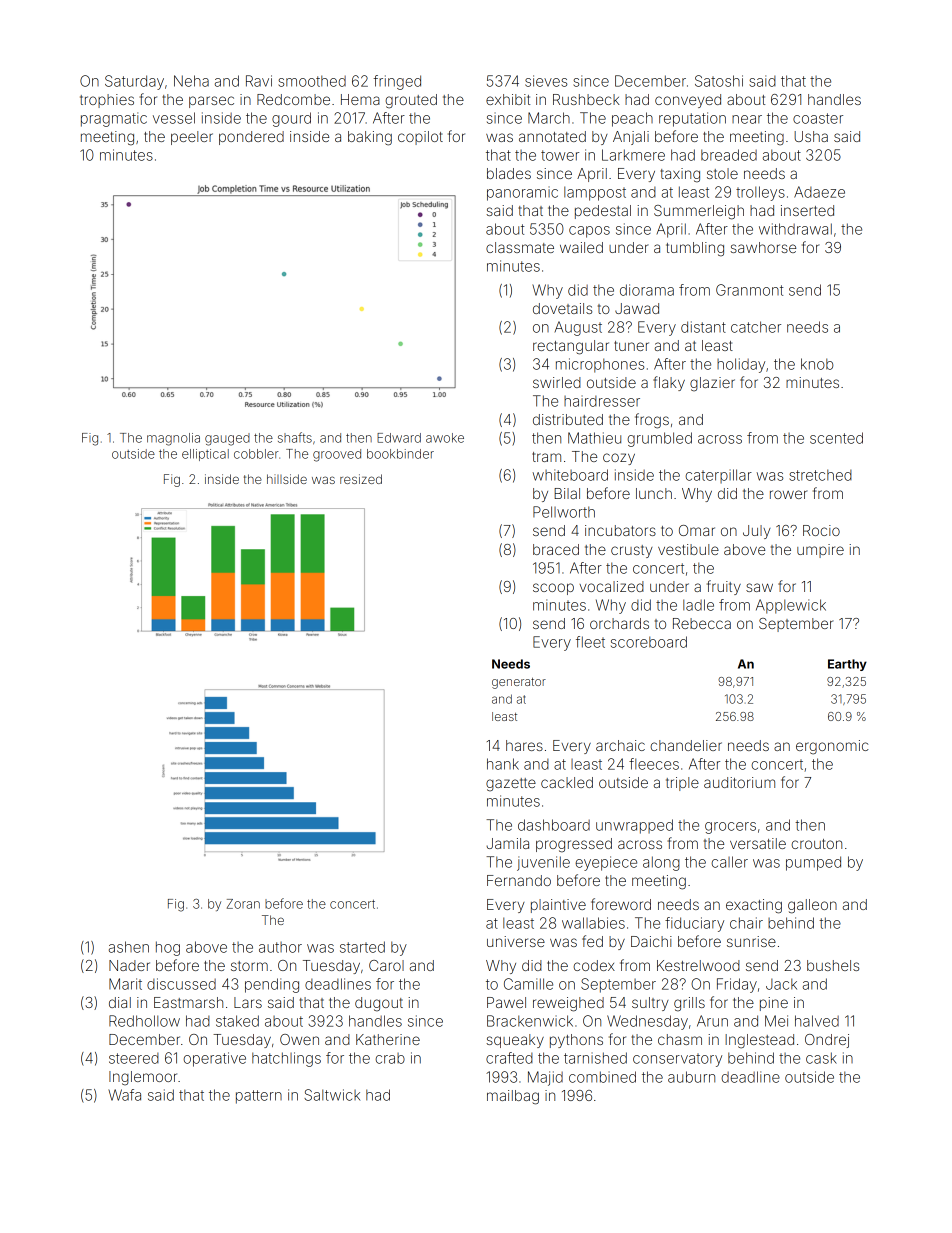 The image size is (952, 1233). I want to click on Zoran, so click(243, 904).
